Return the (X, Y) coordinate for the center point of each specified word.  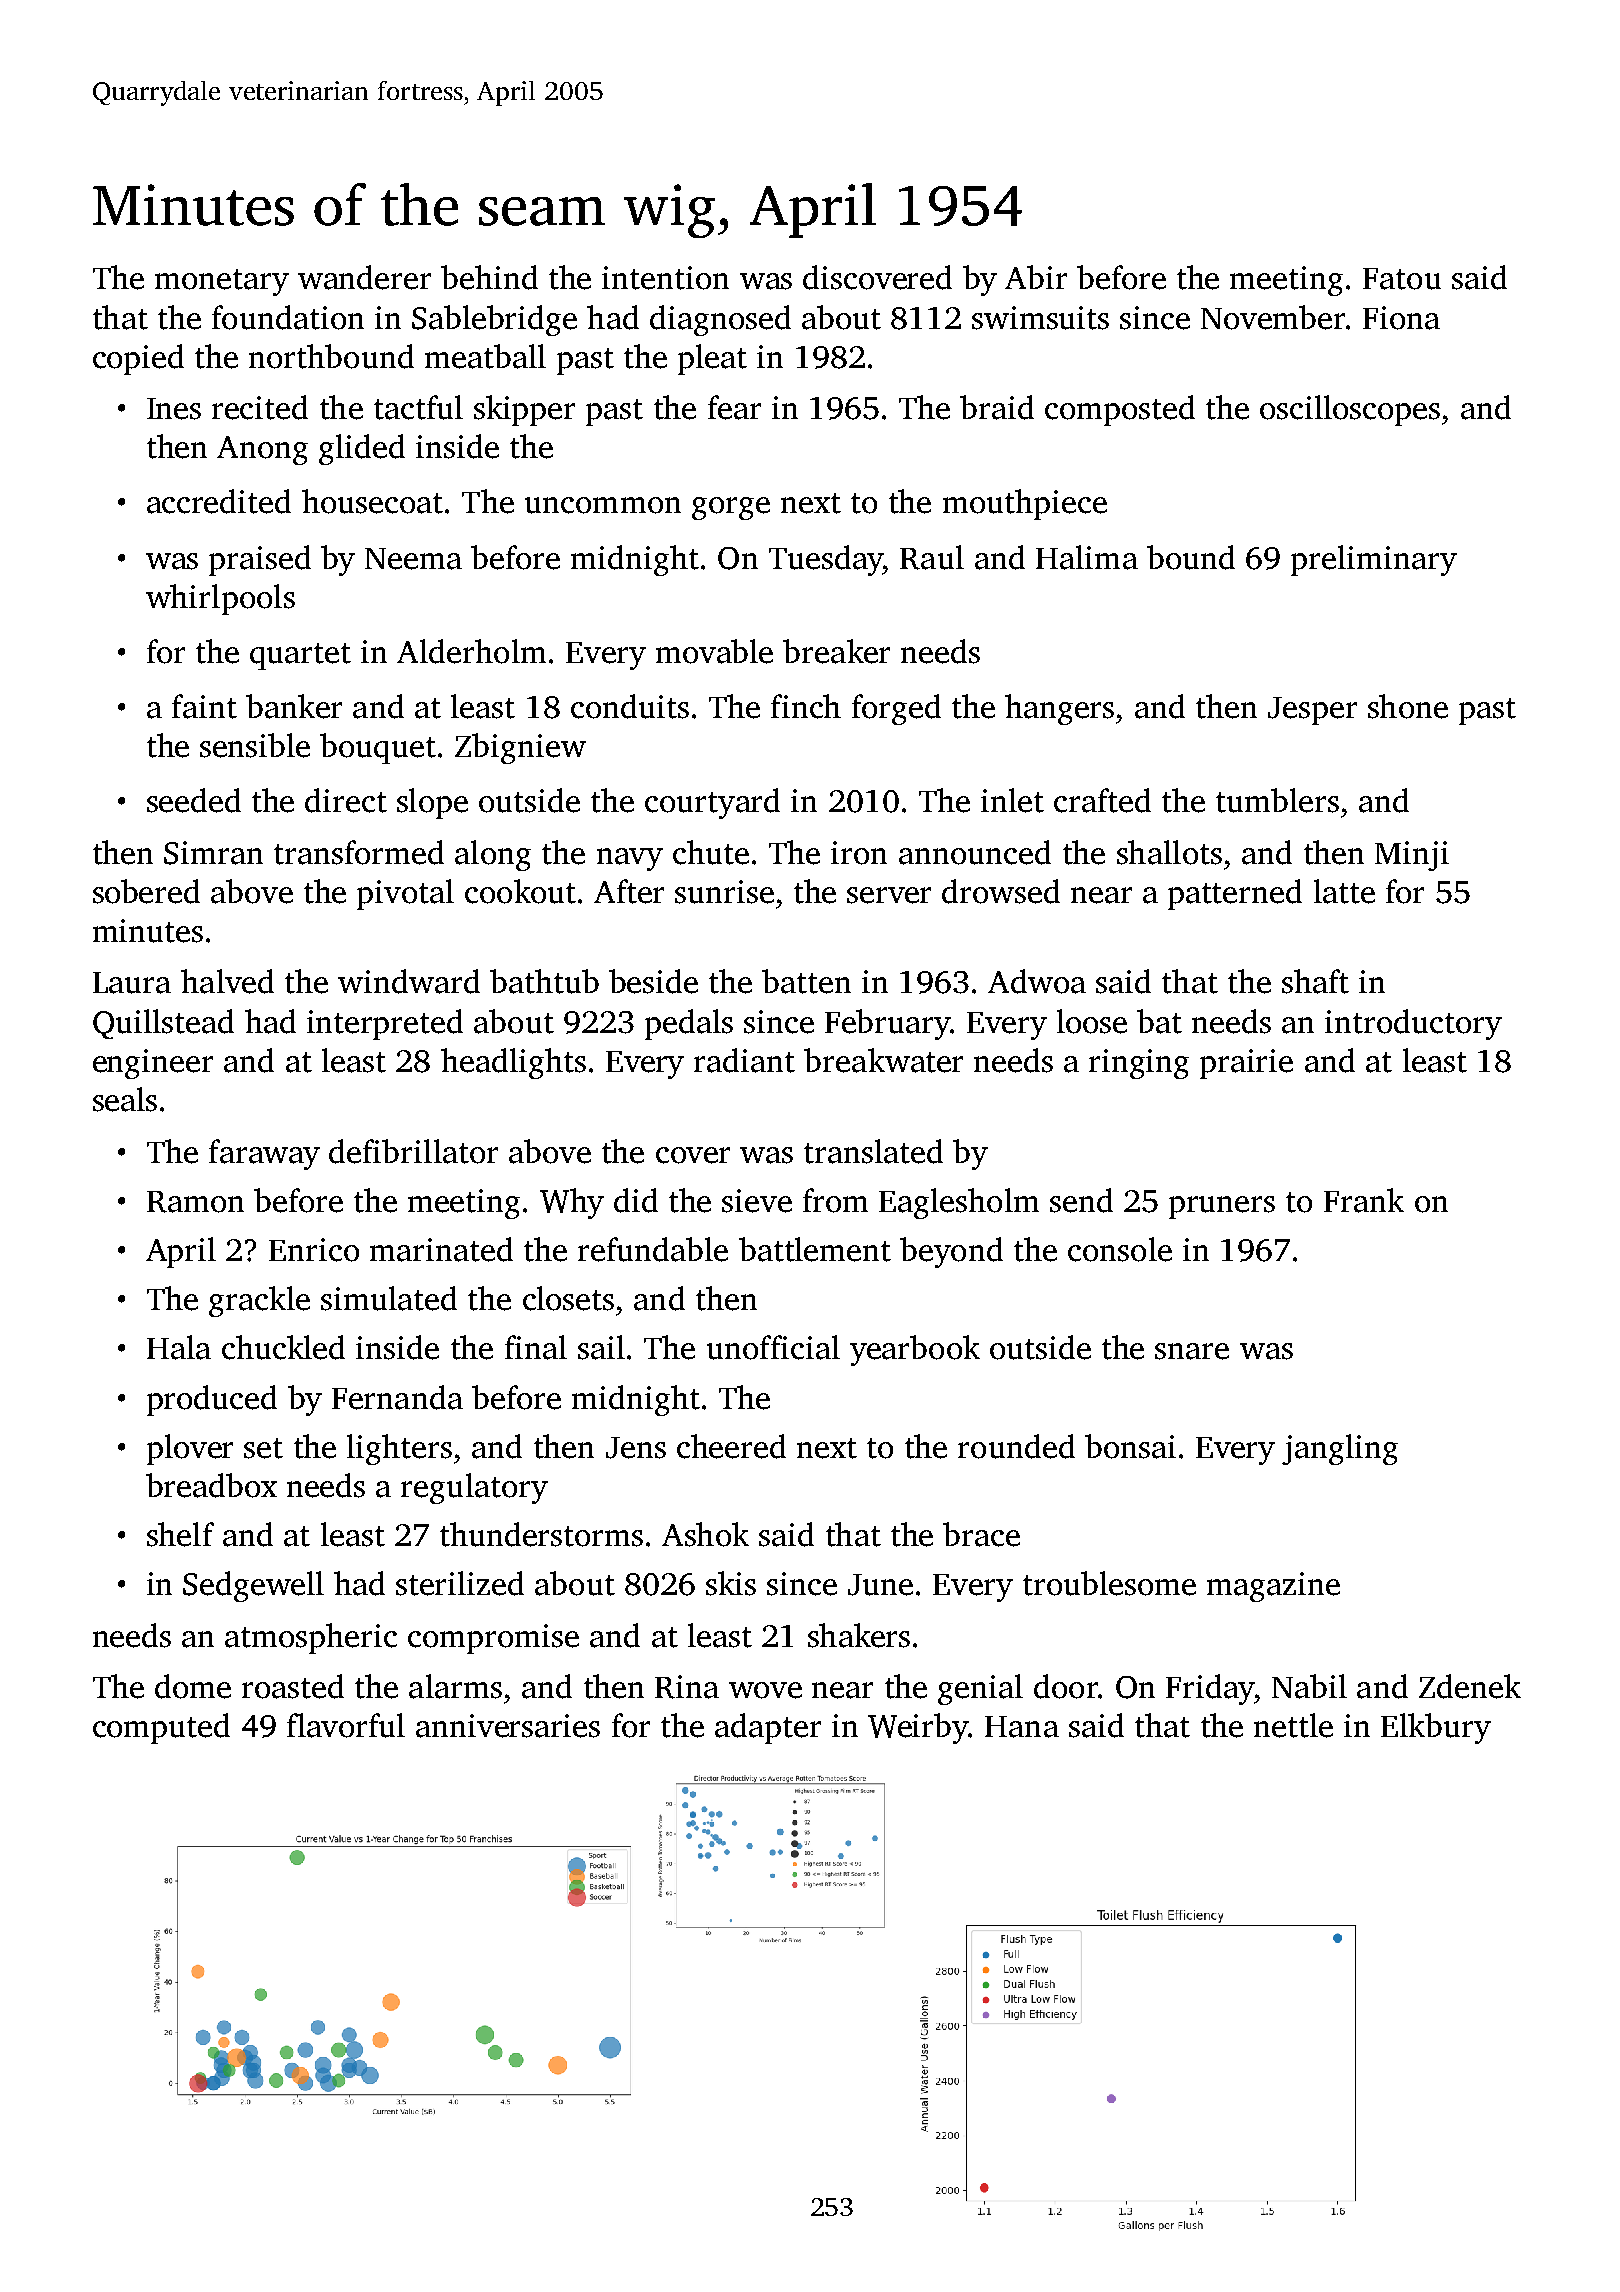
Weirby (918, 1728)
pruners (1222, 1207)
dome (193, 1686)
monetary (222, 282)
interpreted (385, 1024)
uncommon (603, 505)
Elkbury (1436, 1728)
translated (873, 1151)
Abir (1036, 277)
